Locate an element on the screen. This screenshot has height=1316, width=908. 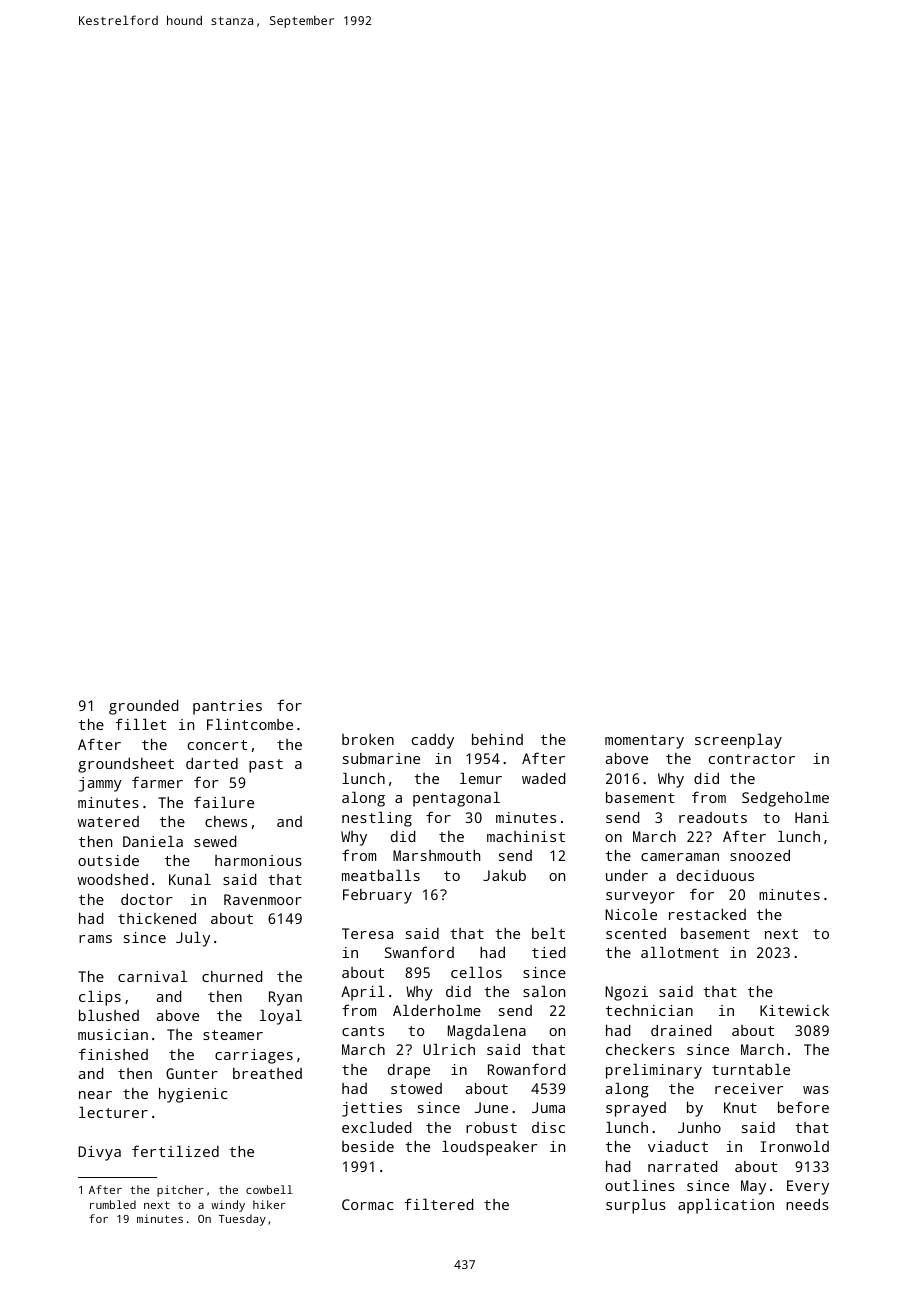
cameraman is located at coordinates (680, 857).
